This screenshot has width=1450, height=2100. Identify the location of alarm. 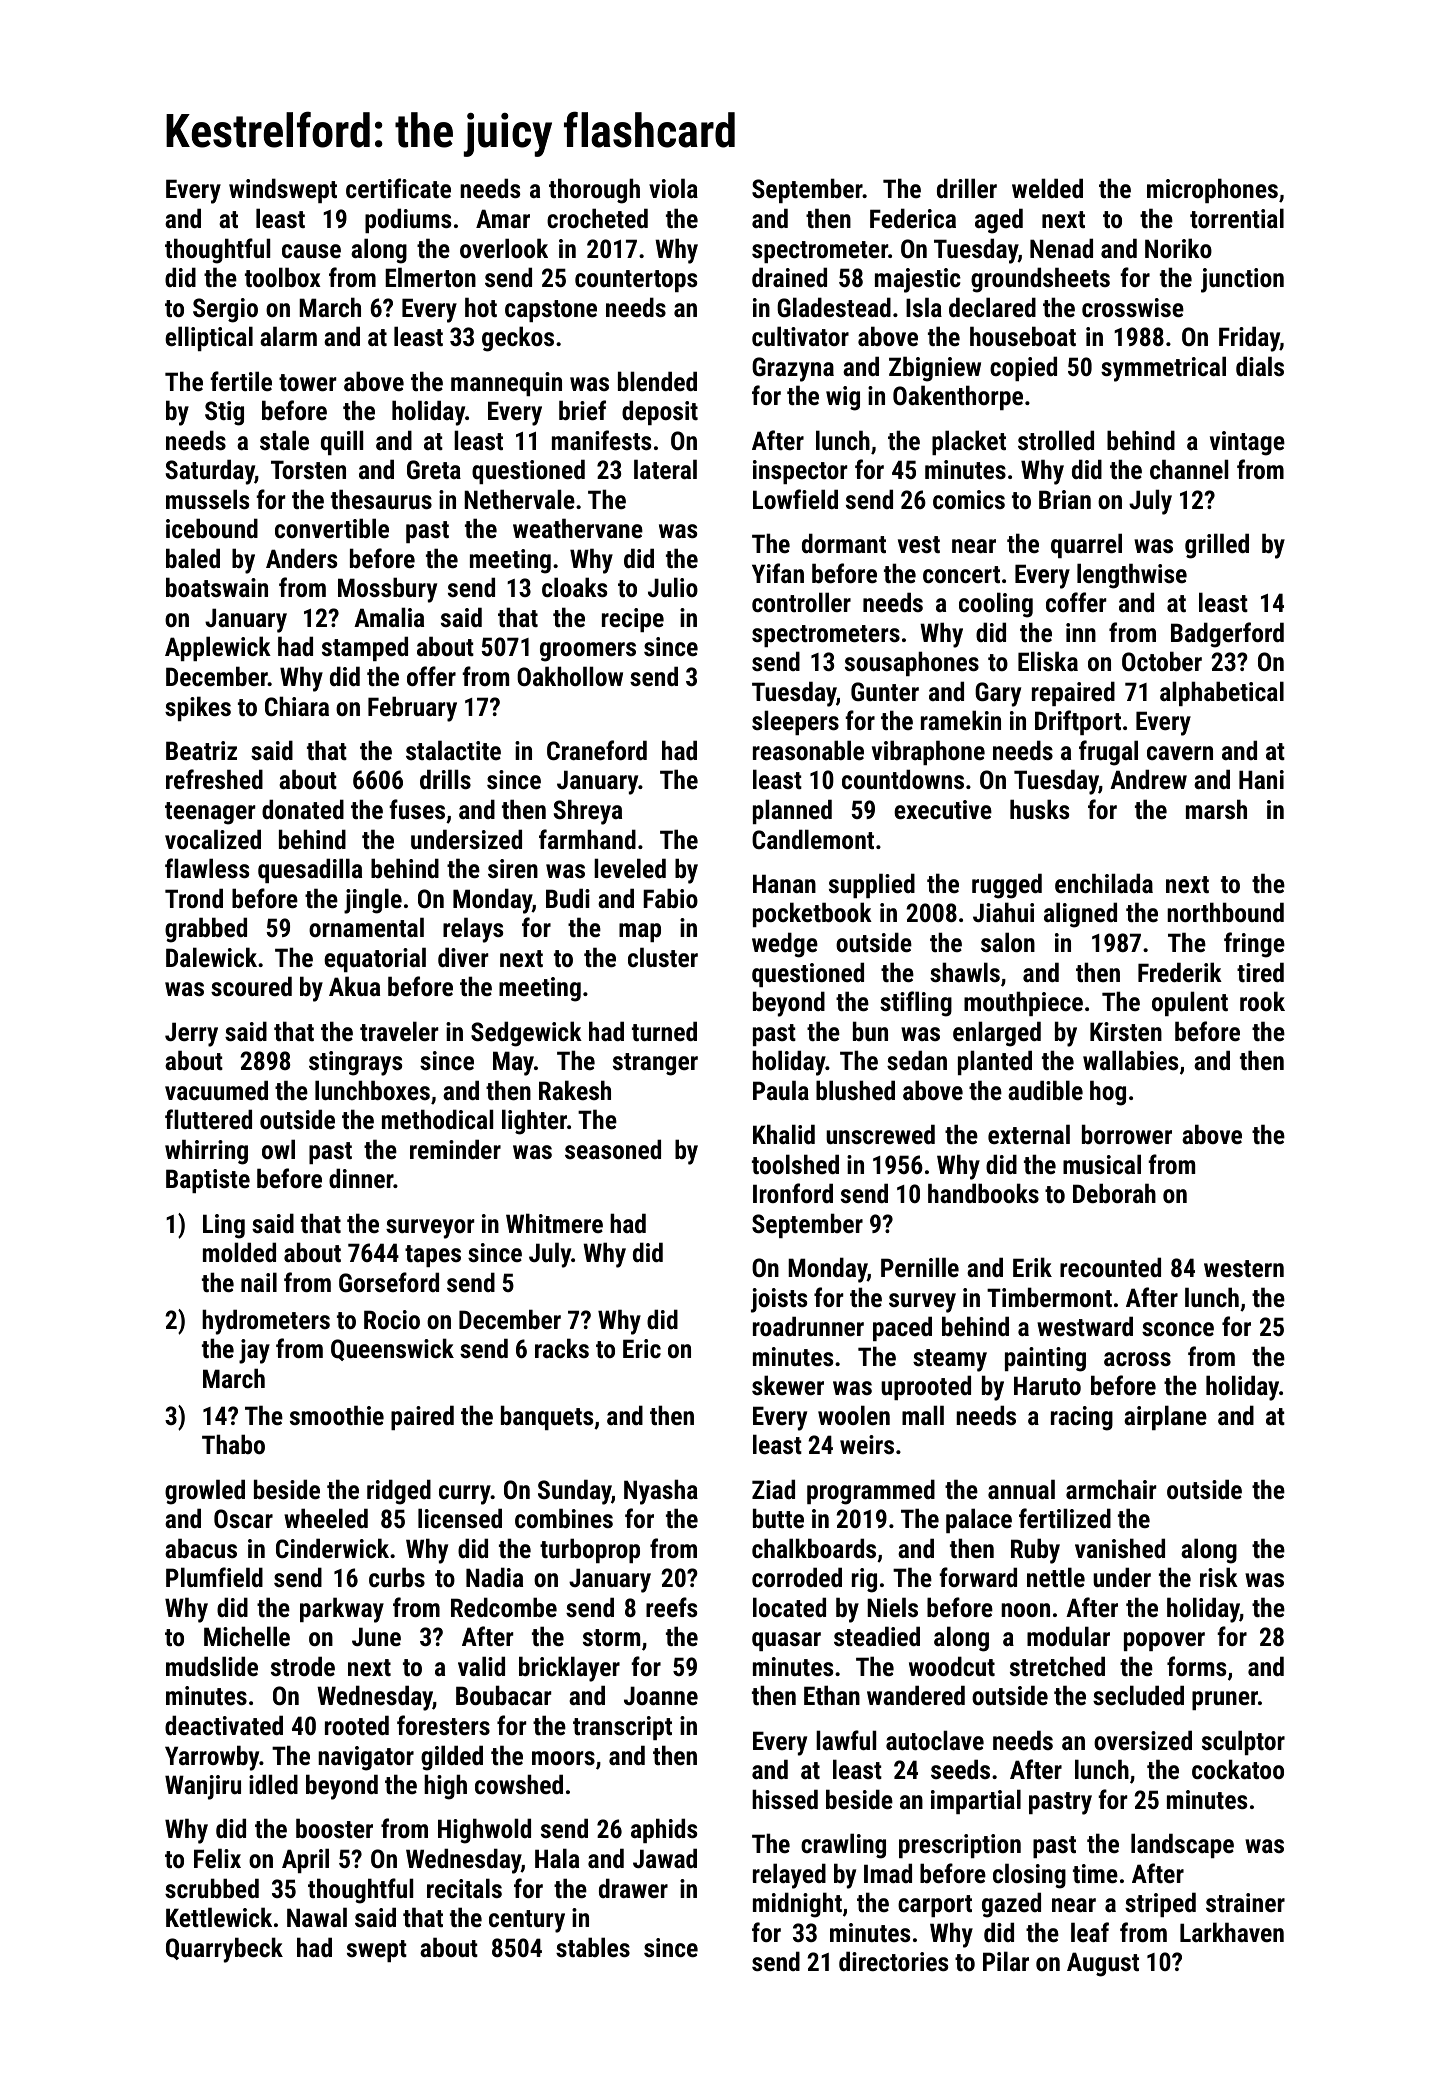
(288, 336).
